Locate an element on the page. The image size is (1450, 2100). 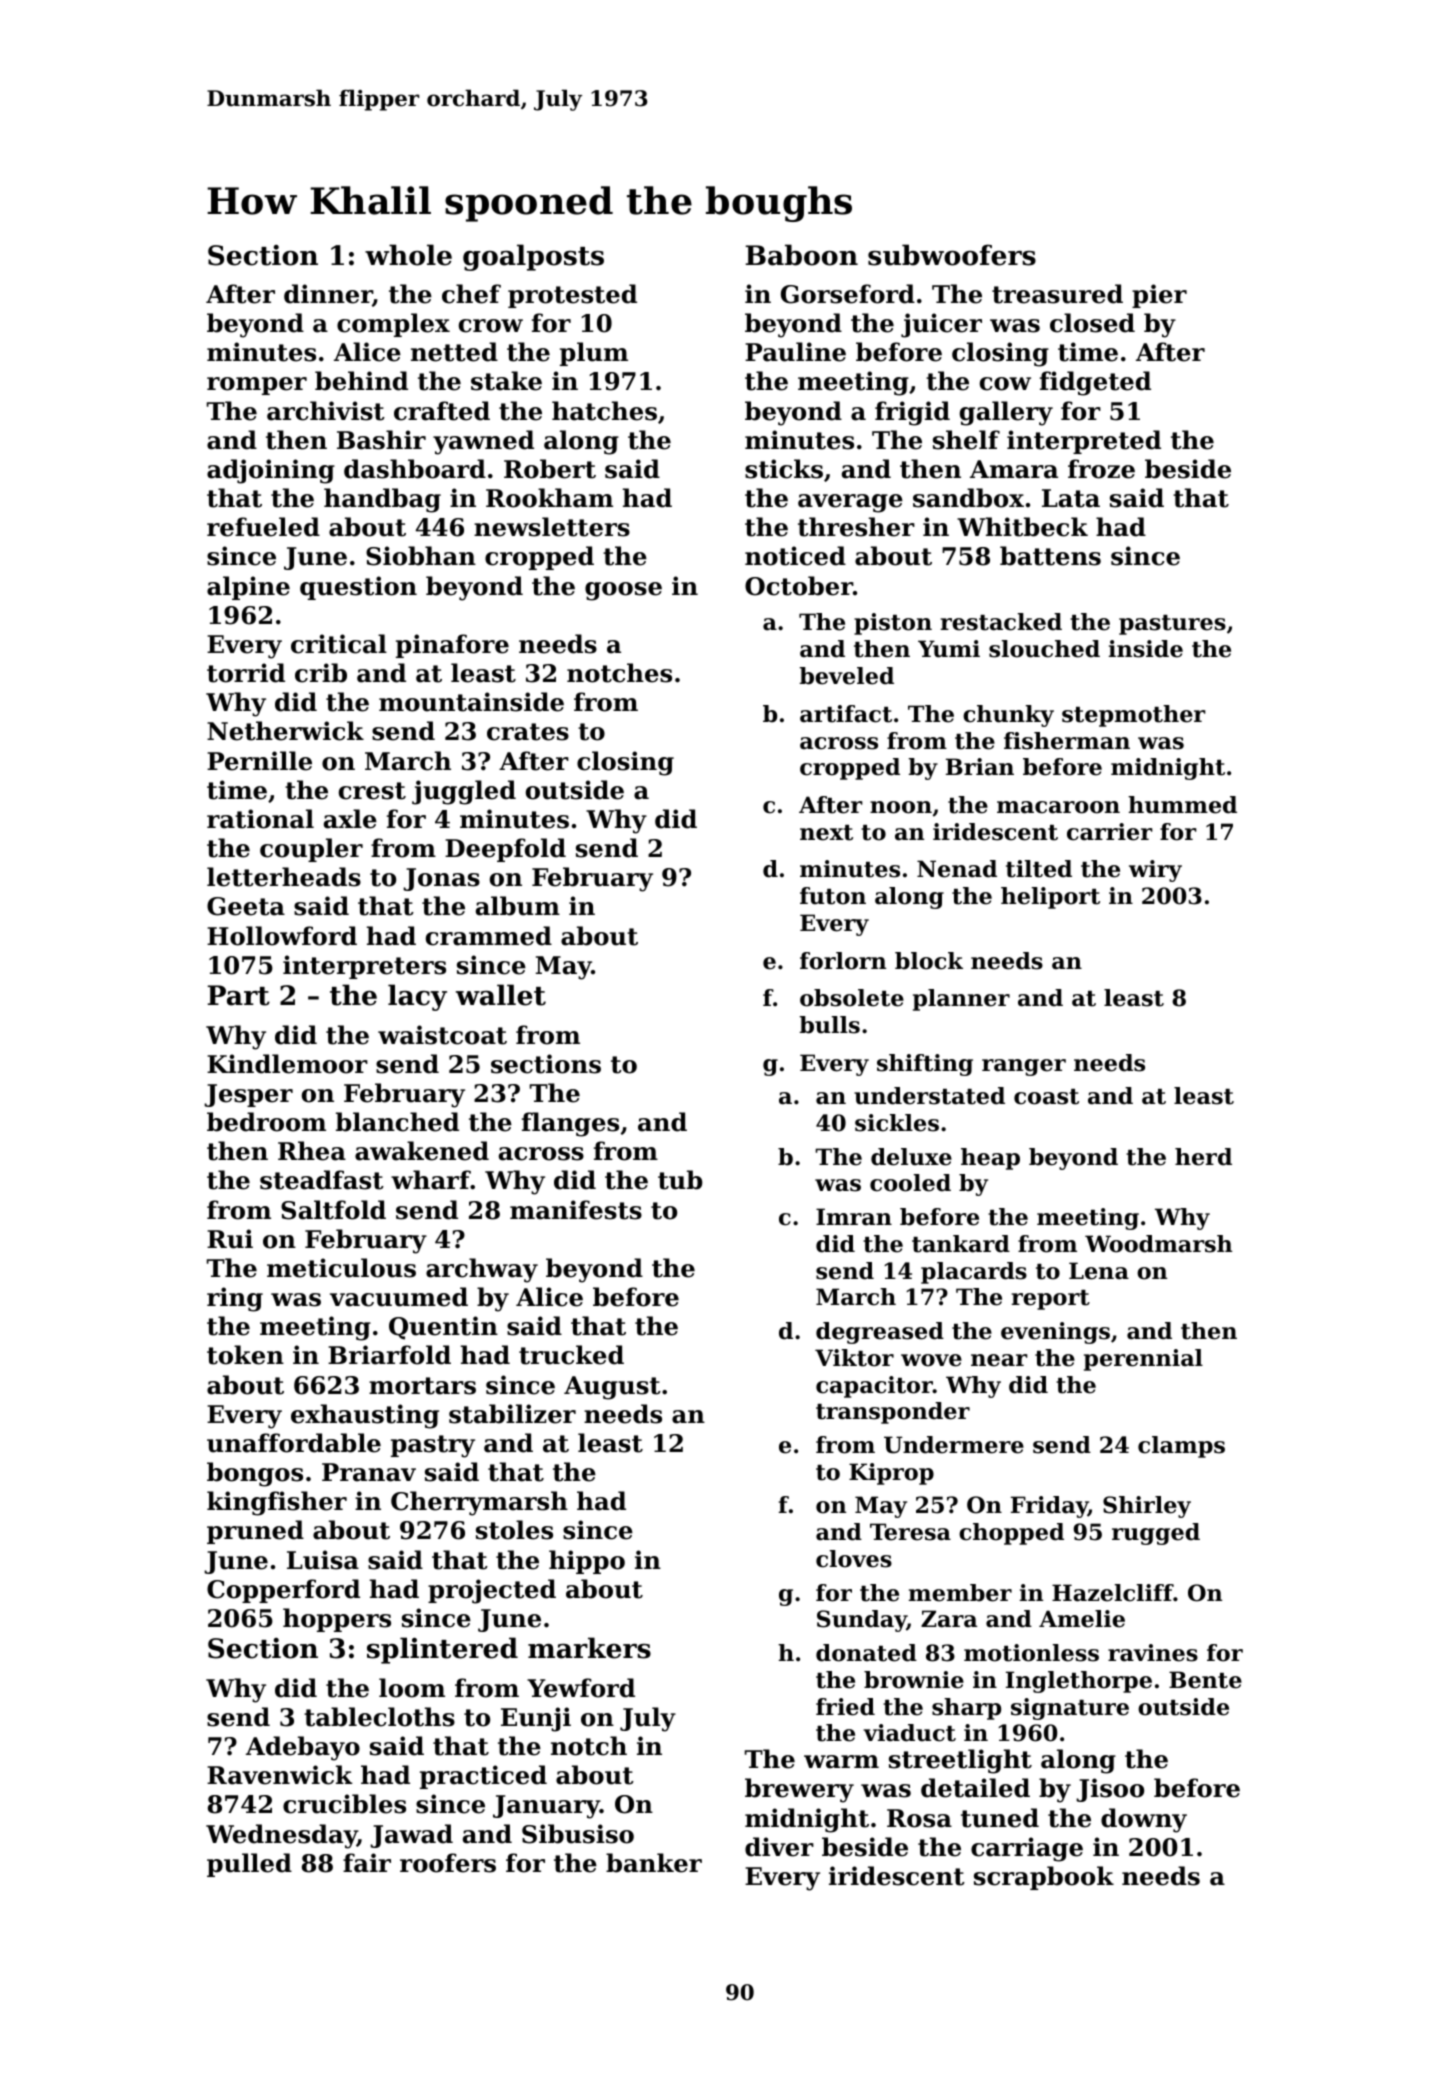
Nenad is located at coordinates (957, 869).
